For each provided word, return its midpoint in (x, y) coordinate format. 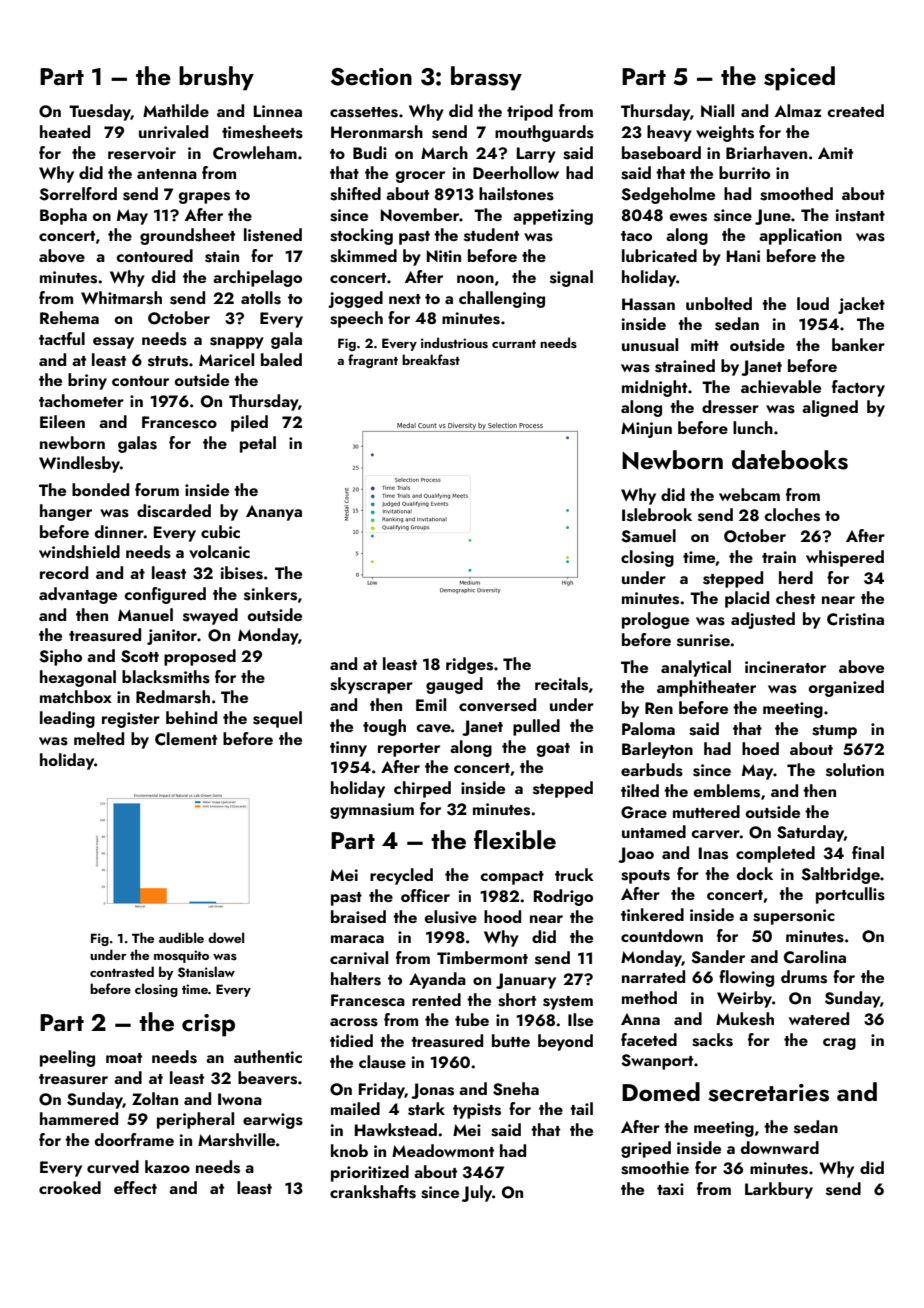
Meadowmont (443, 1150)
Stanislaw (206, 972)
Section (371, 77)
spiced (799, 78)
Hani (743, 256)
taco (636, 236)
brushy (216, 78)
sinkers (270, 594)
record (64, 572)
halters (356, 979)
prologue (655, 620)
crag (839, 1044)
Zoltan (155, 1098)
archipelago (257, 278)
